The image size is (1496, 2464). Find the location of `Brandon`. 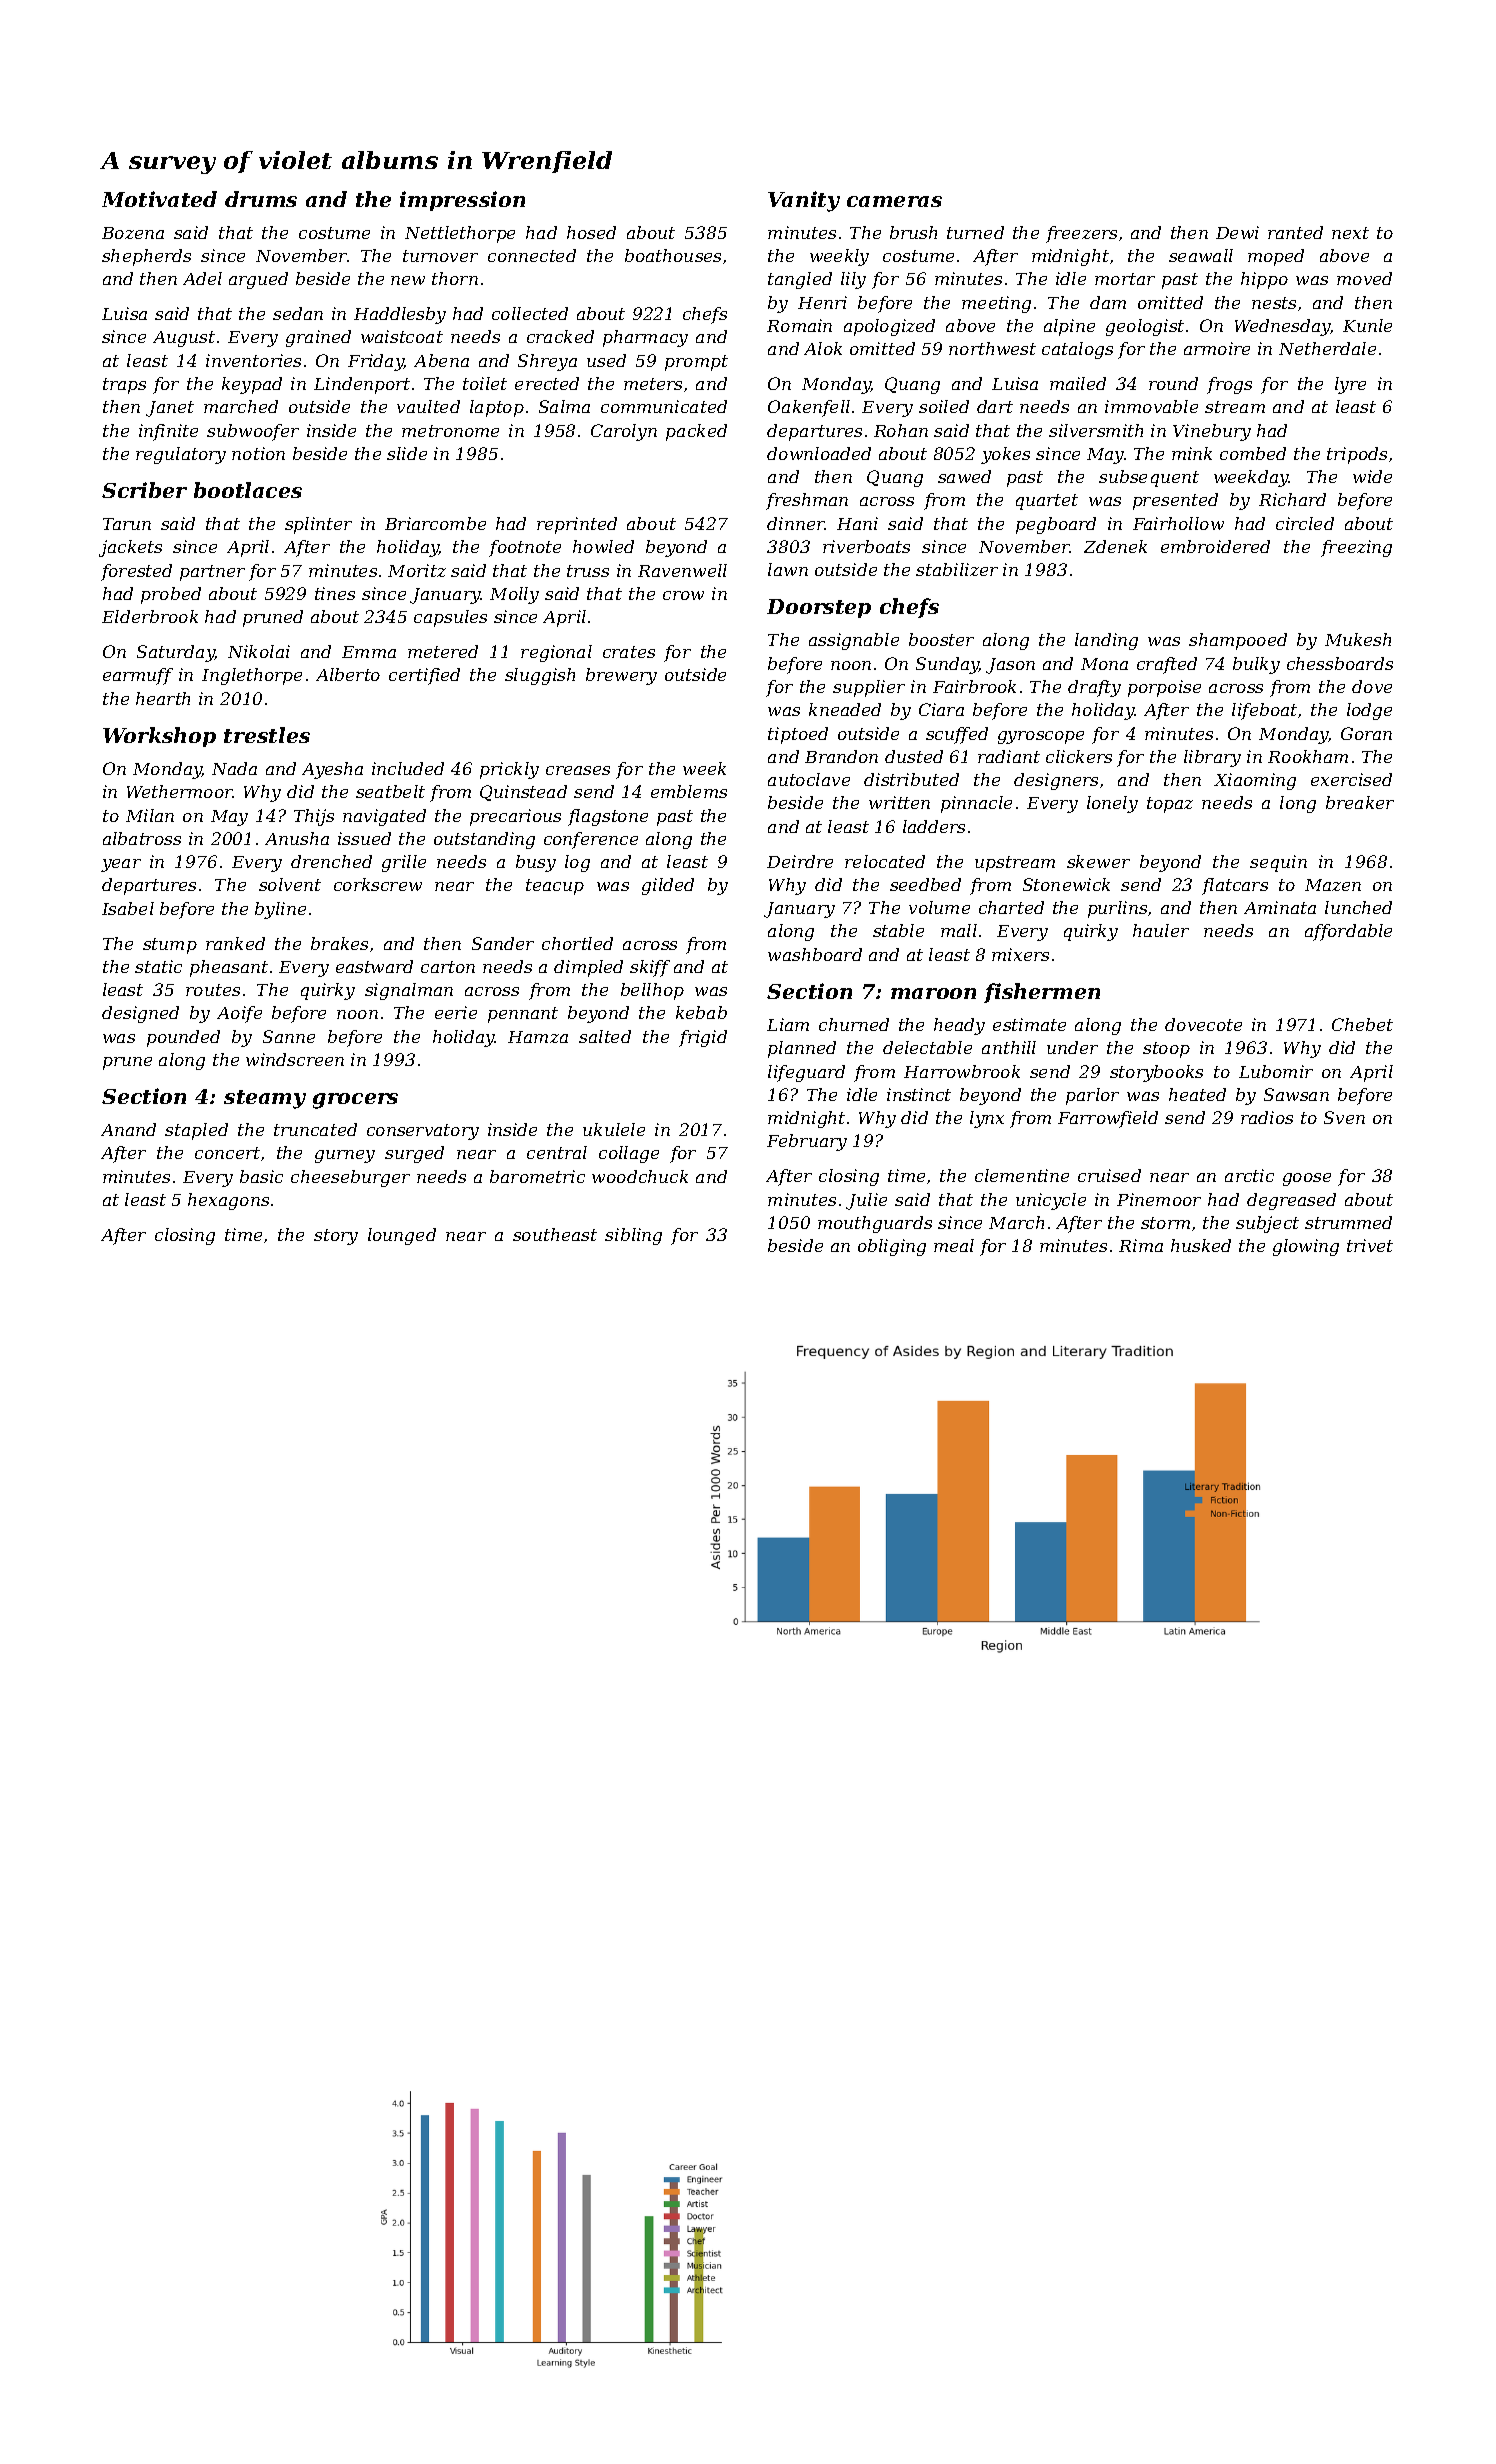

Brandon is located at coordinates (841, 756).
